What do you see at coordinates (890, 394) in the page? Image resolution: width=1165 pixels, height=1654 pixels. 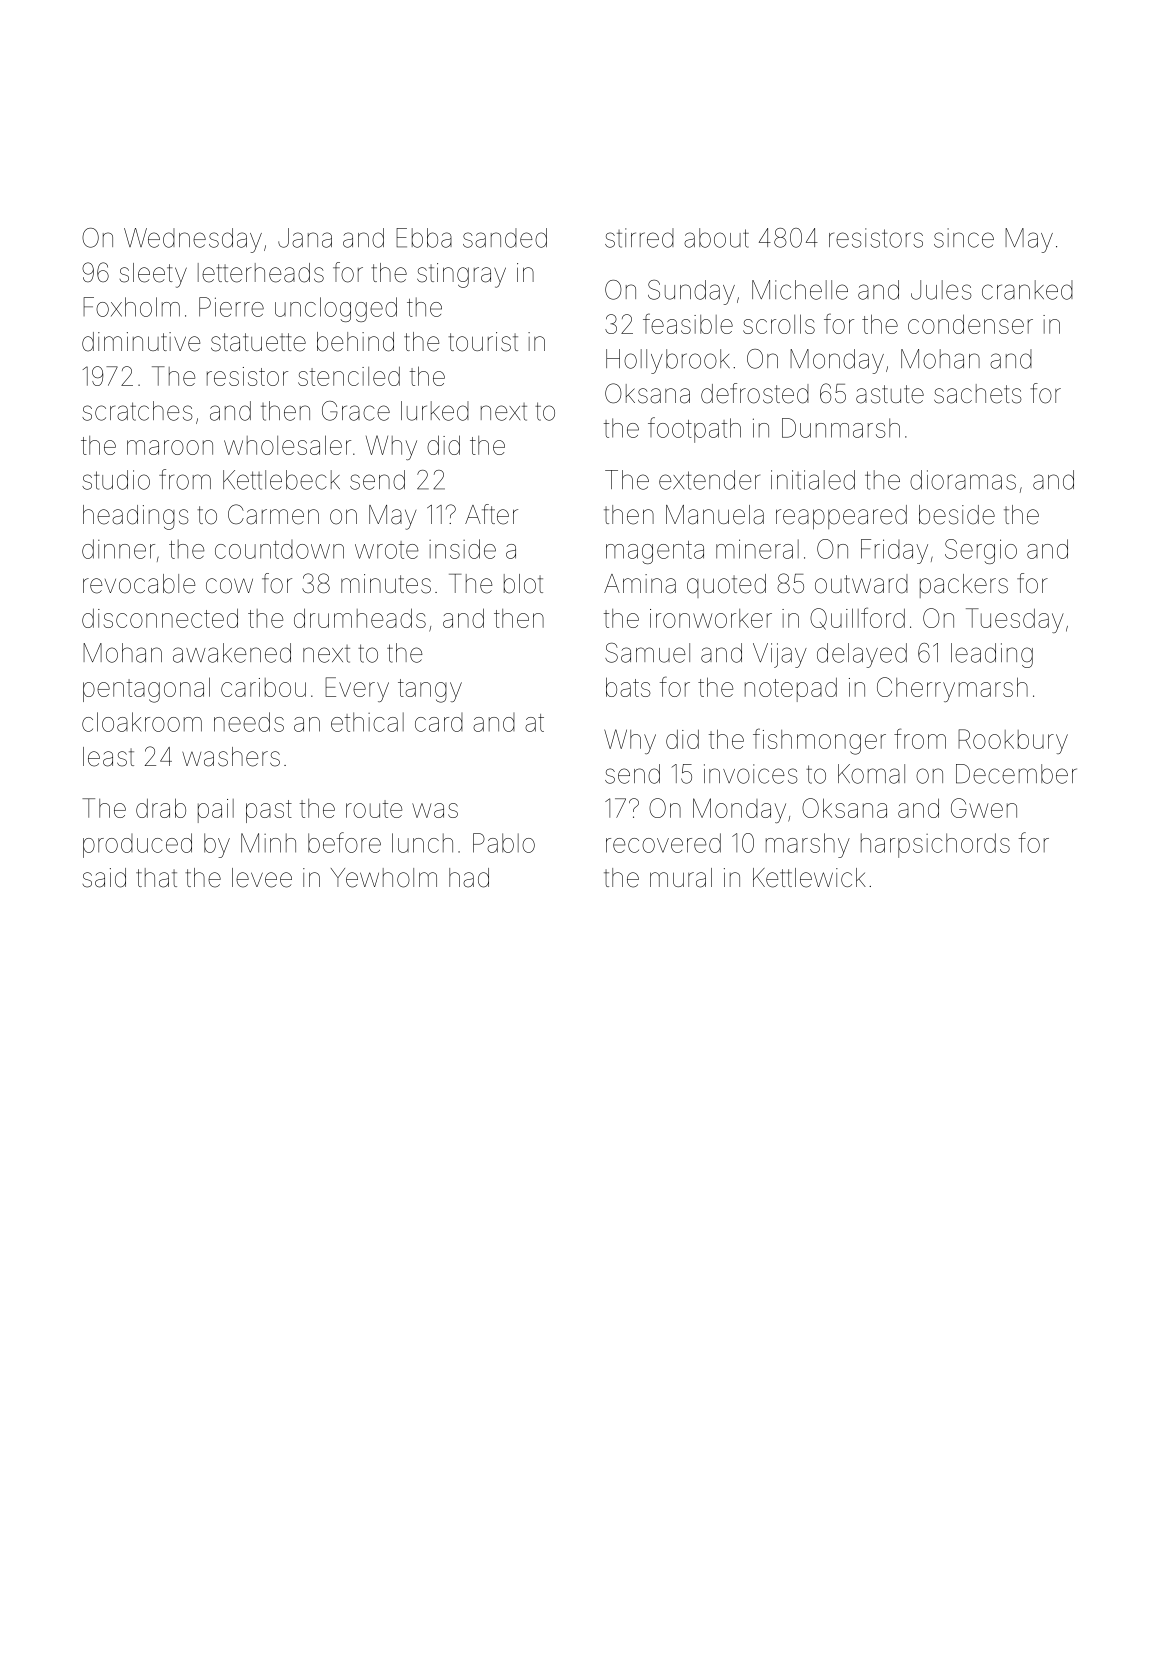 I see `astute` at bounding box center [890, 394].
